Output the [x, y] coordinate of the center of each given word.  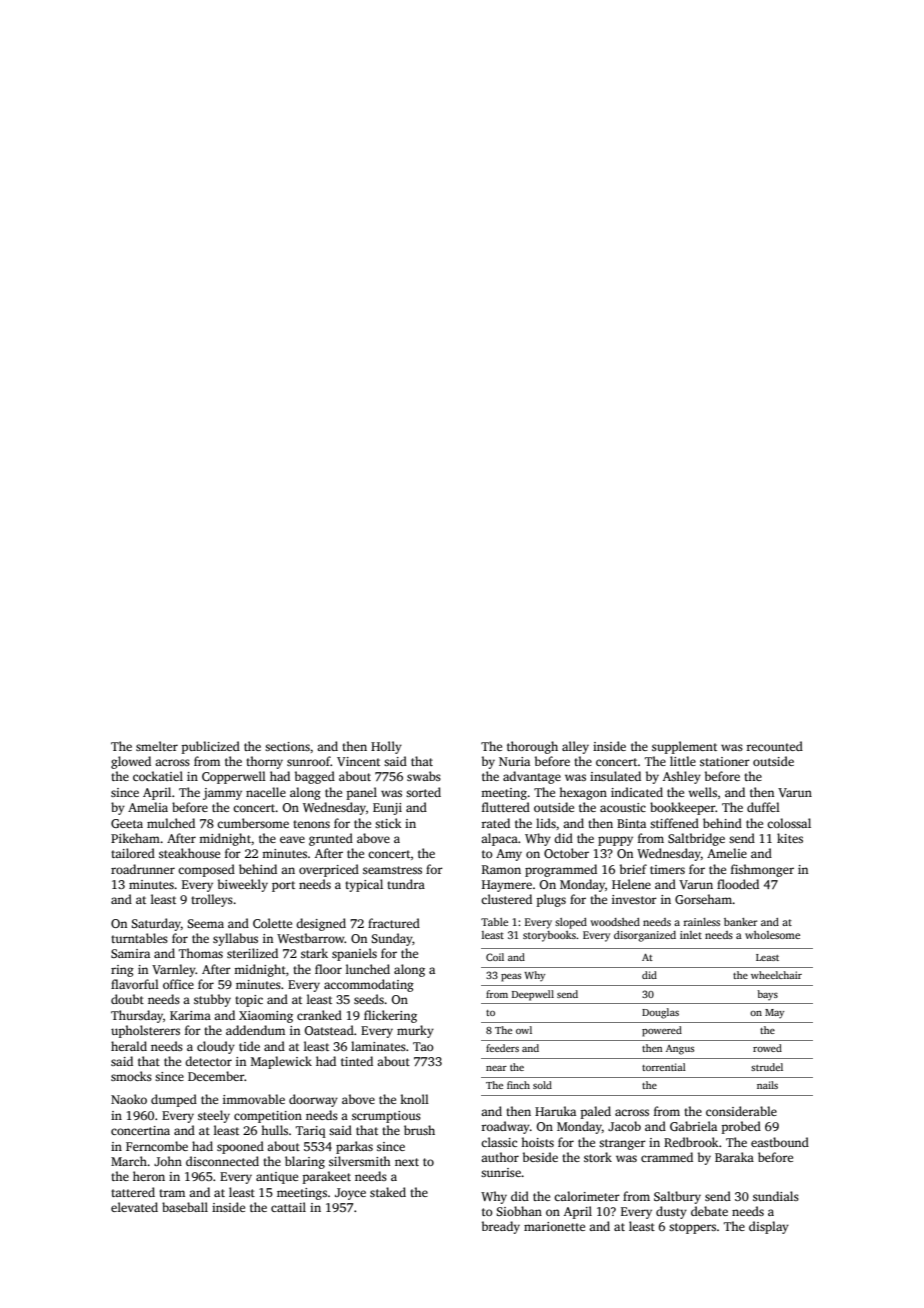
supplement [684, 747]
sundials [776, 1196]
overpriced [329, 870]
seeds [369, 999]
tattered [133, 1192]
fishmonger [762, 870]
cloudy [216, 1047]
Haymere [507, 886]
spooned [240, 1147]
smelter [157, 746]
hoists [537, 1142]
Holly [386, 747]
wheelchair [776, 975]
